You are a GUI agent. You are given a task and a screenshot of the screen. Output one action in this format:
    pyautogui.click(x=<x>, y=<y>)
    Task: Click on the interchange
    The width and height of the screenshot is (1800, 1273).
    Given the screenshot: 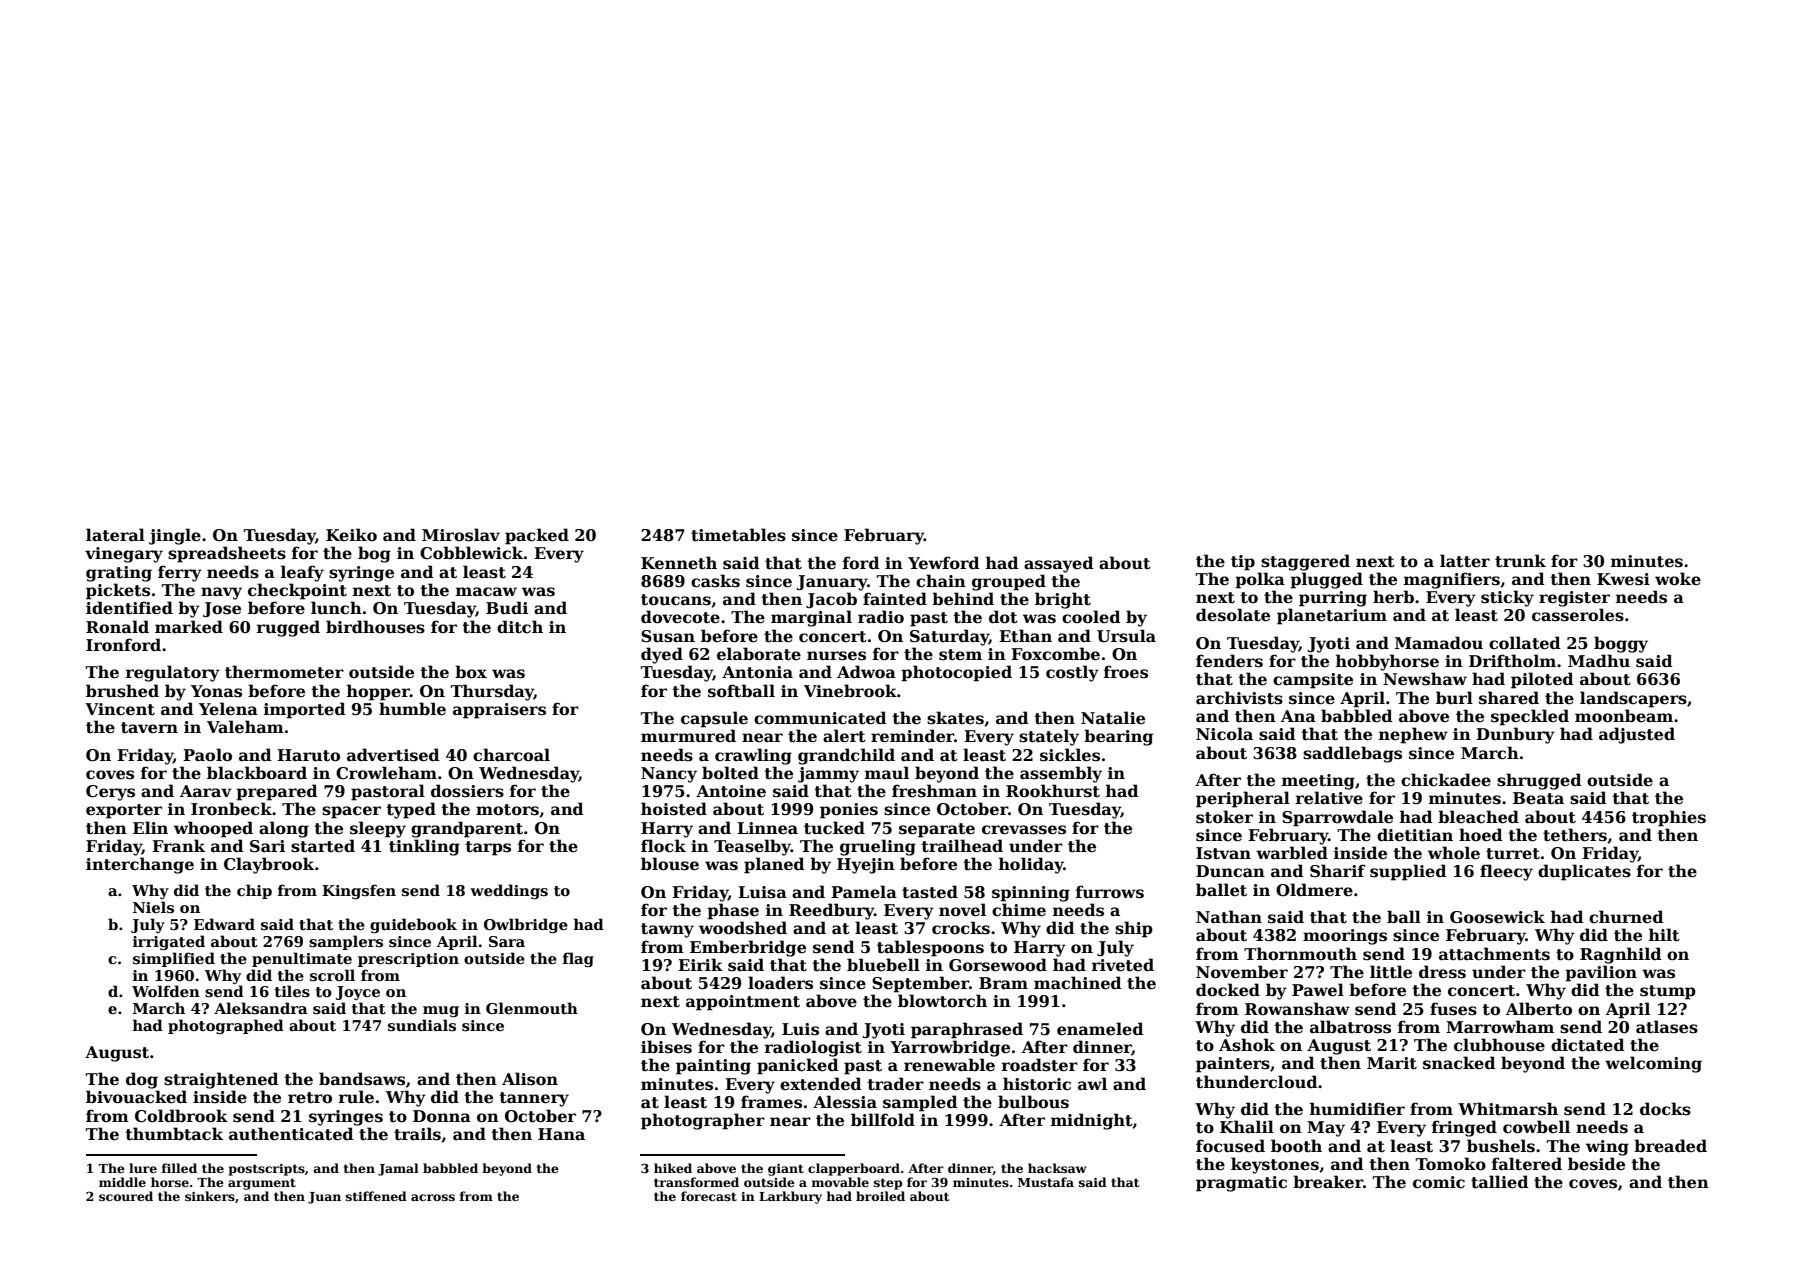 What is the action you would take?
    pyautogui.click(x=140, y=865)
